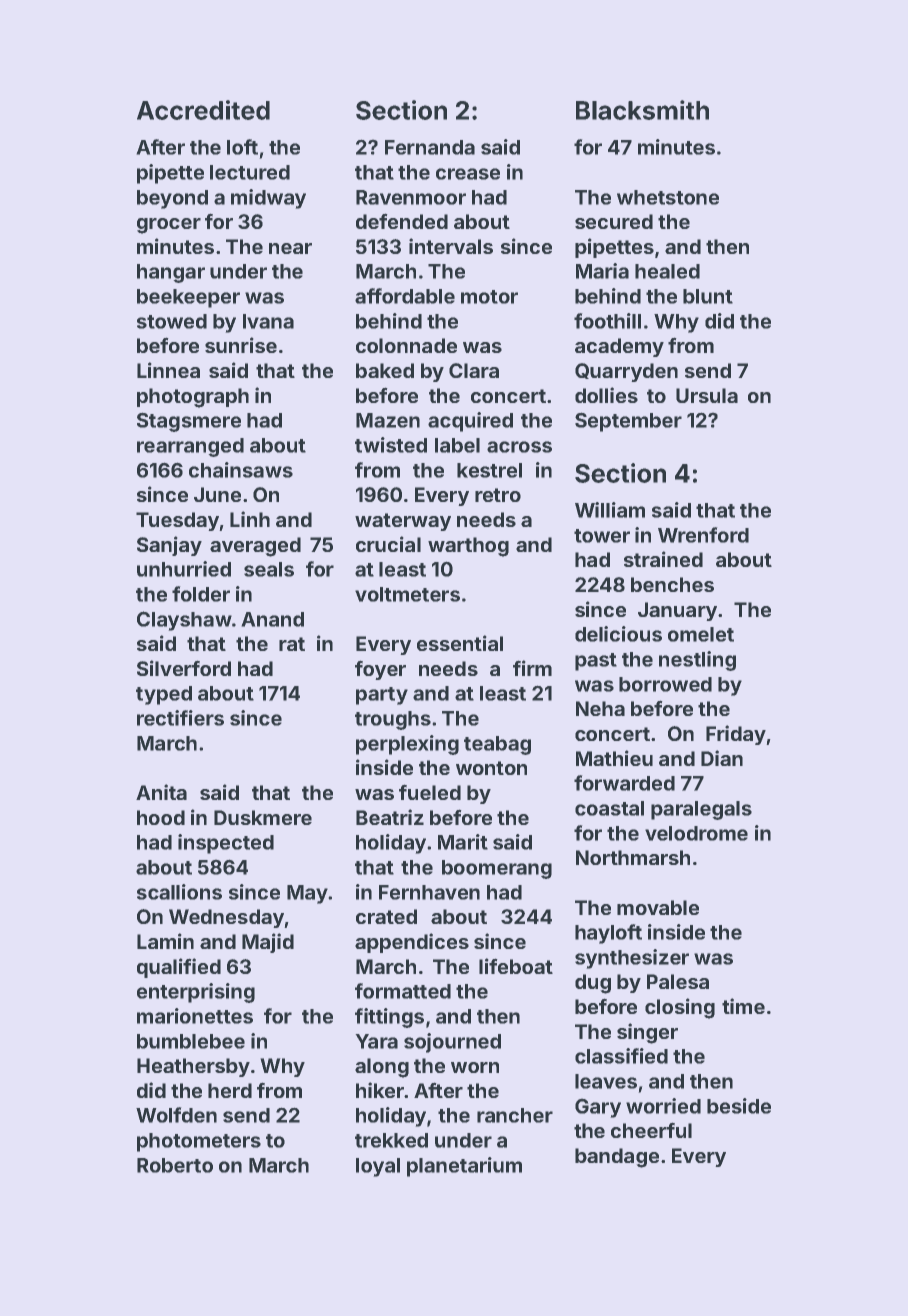 This image has height=1316, width=908. Describe the element at coordinates (393, 720) in the image. I see `troughs` at that location.
